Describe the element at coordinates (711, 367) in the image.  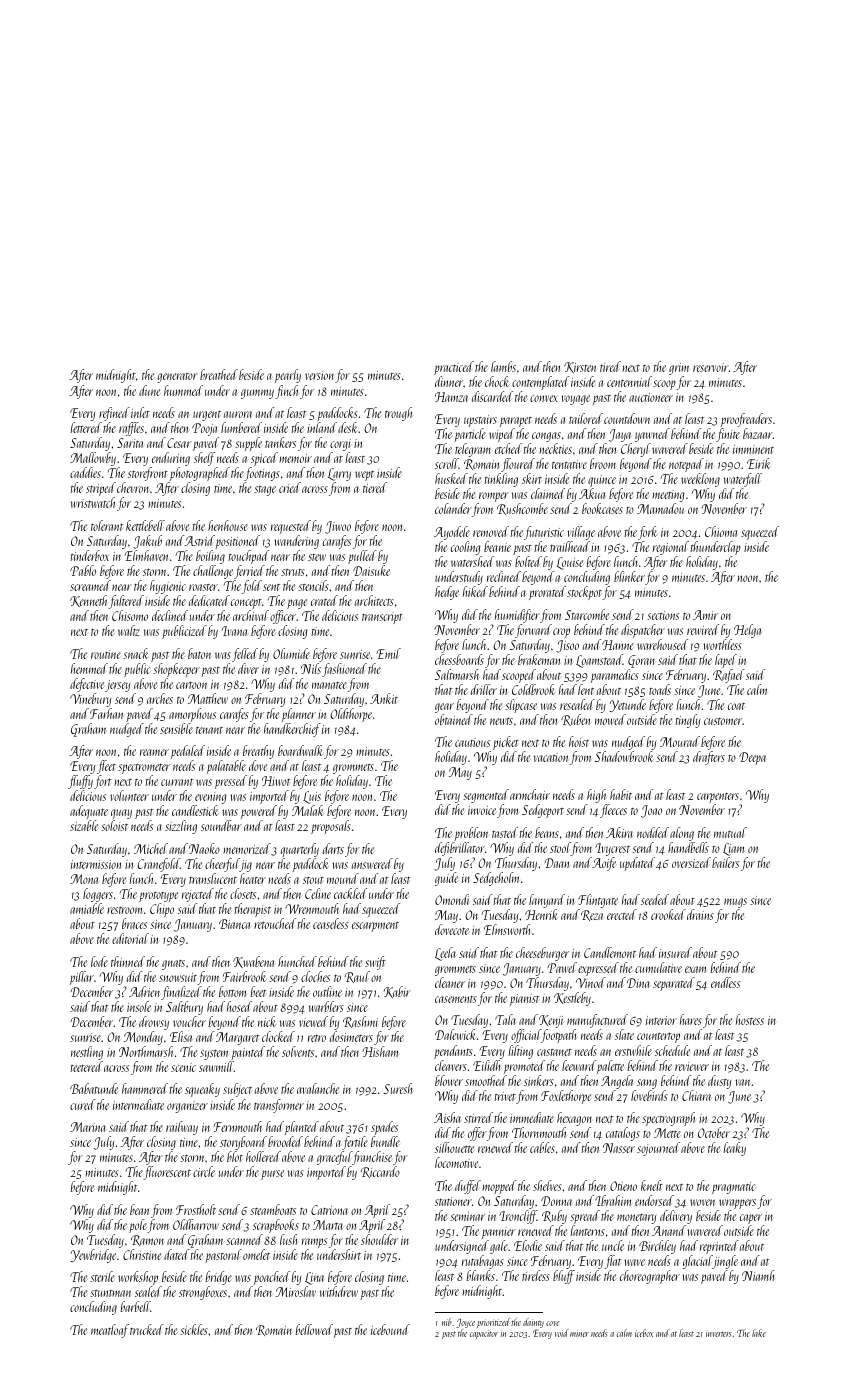
I see `reservoir` at that location.
